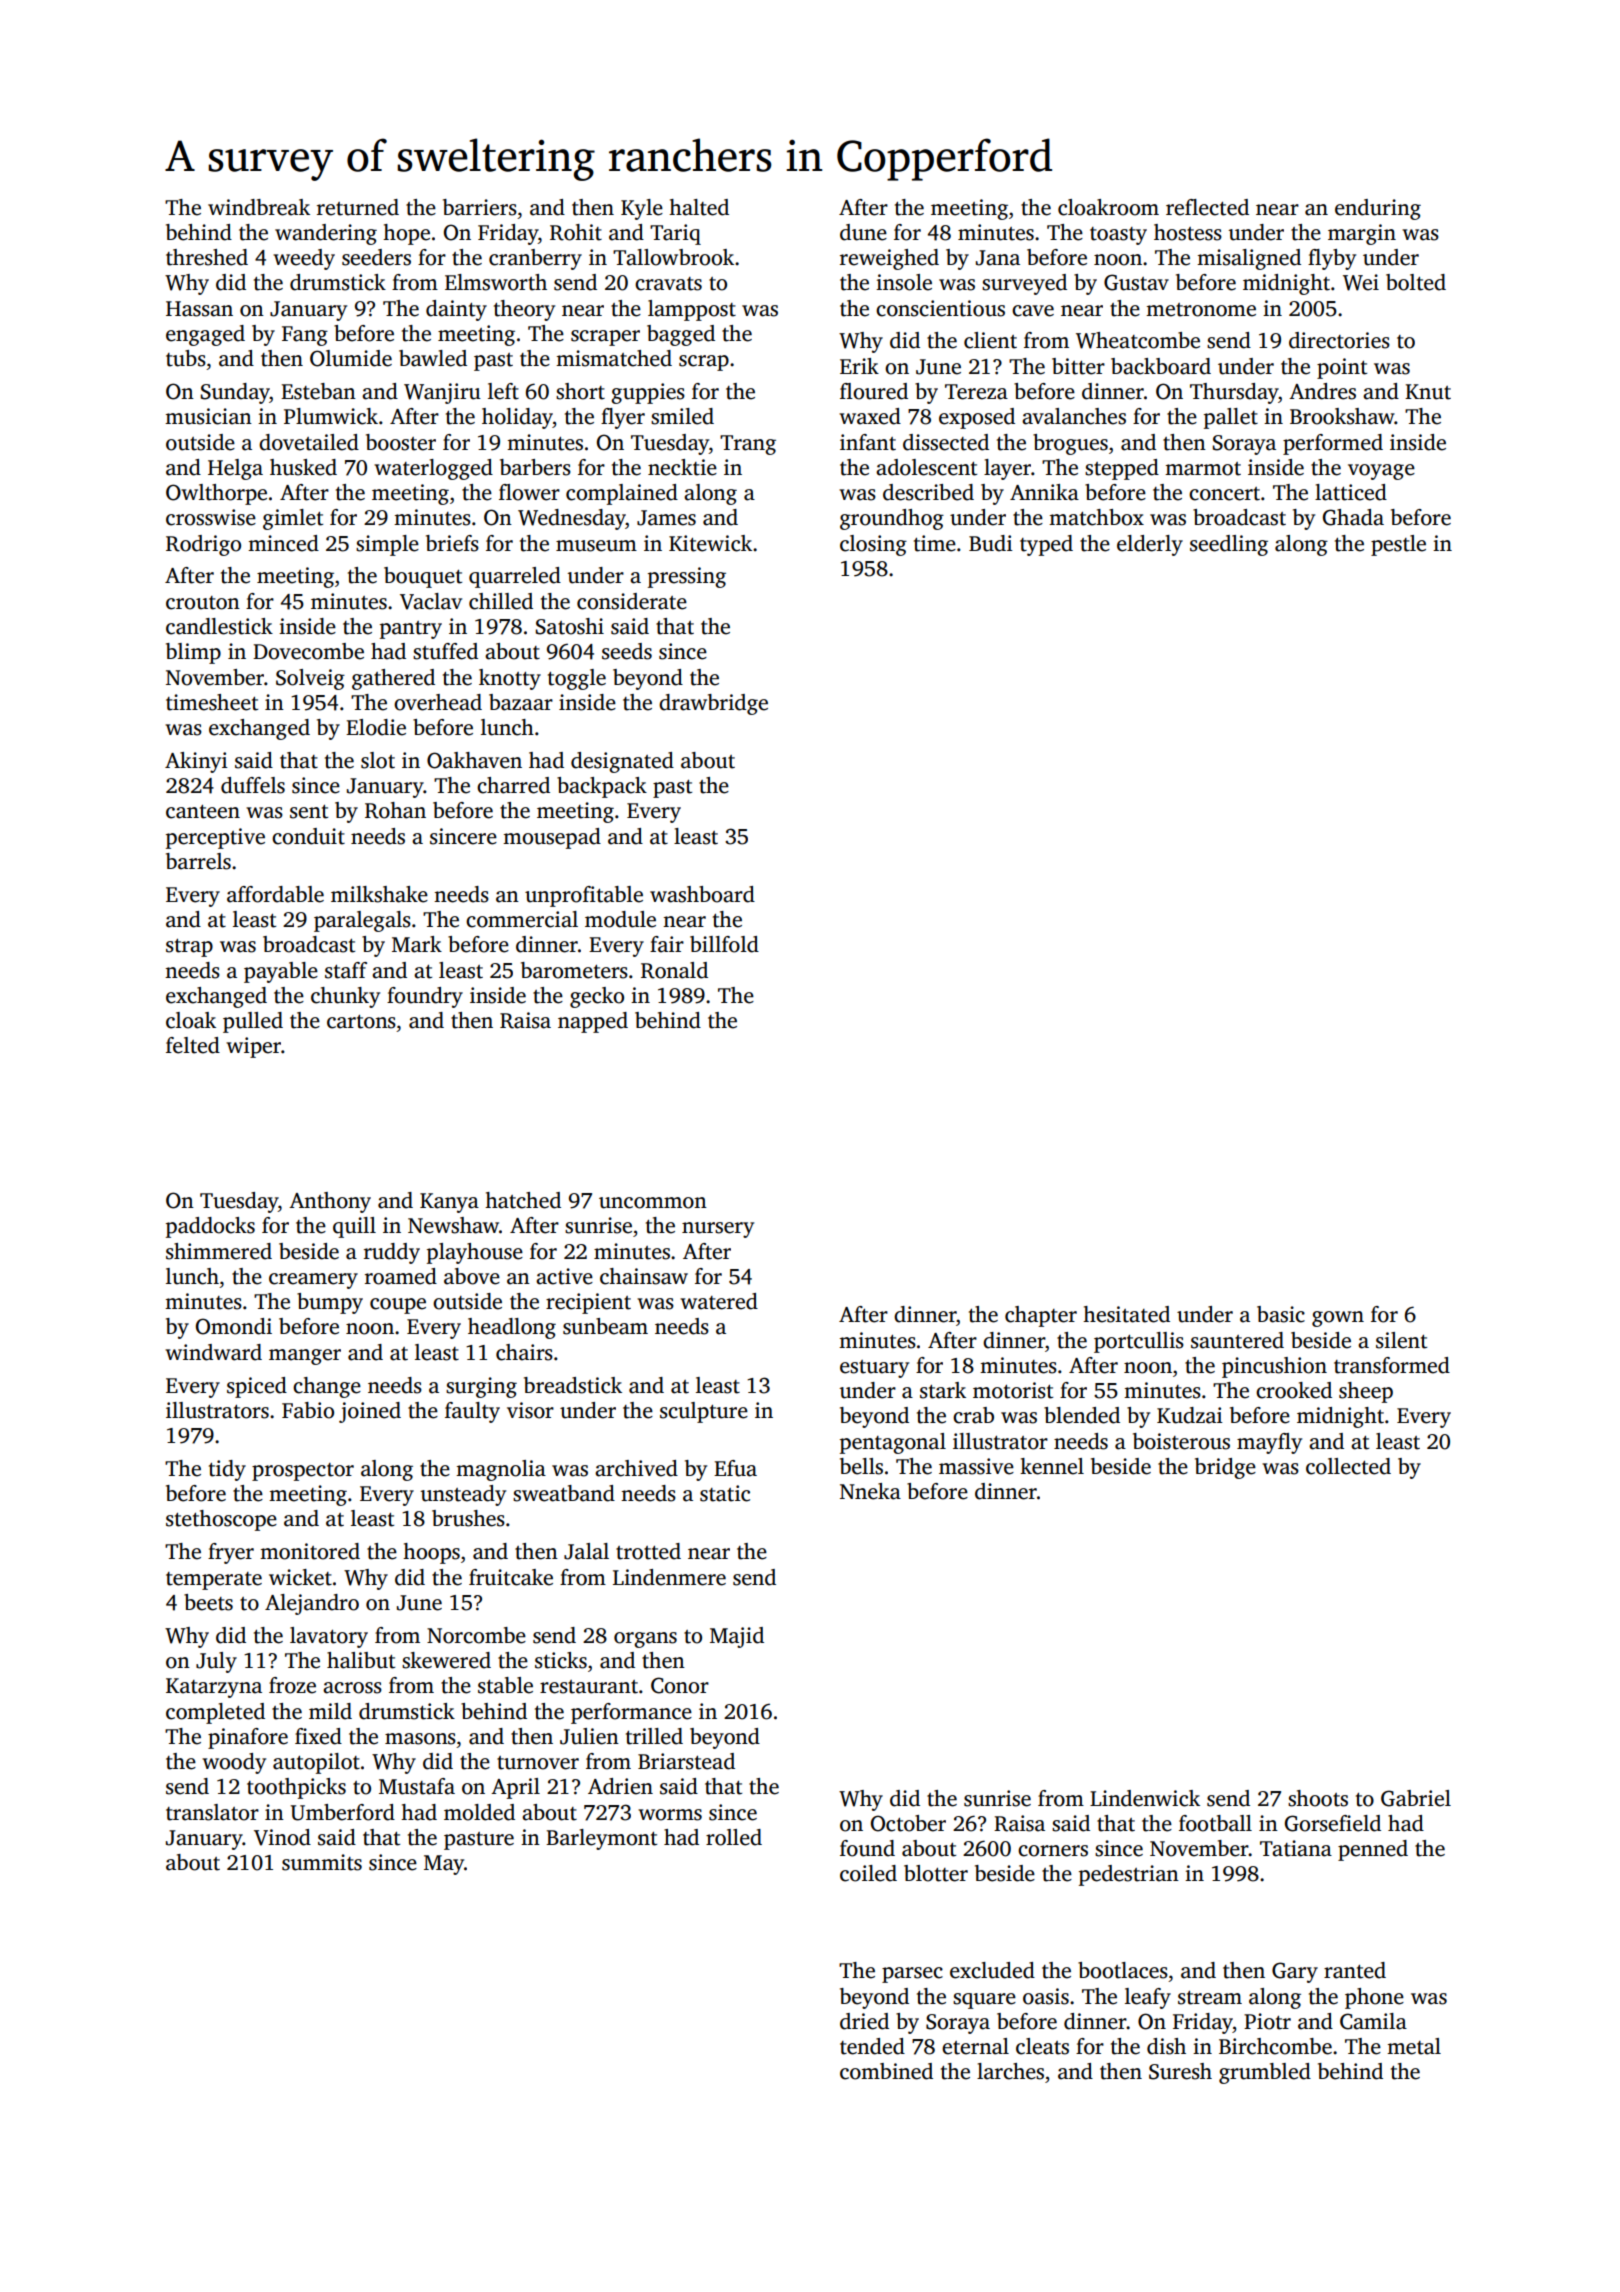 The image size is (1620, 2292). I want to click on boisterous, so click(1181, 1441).
